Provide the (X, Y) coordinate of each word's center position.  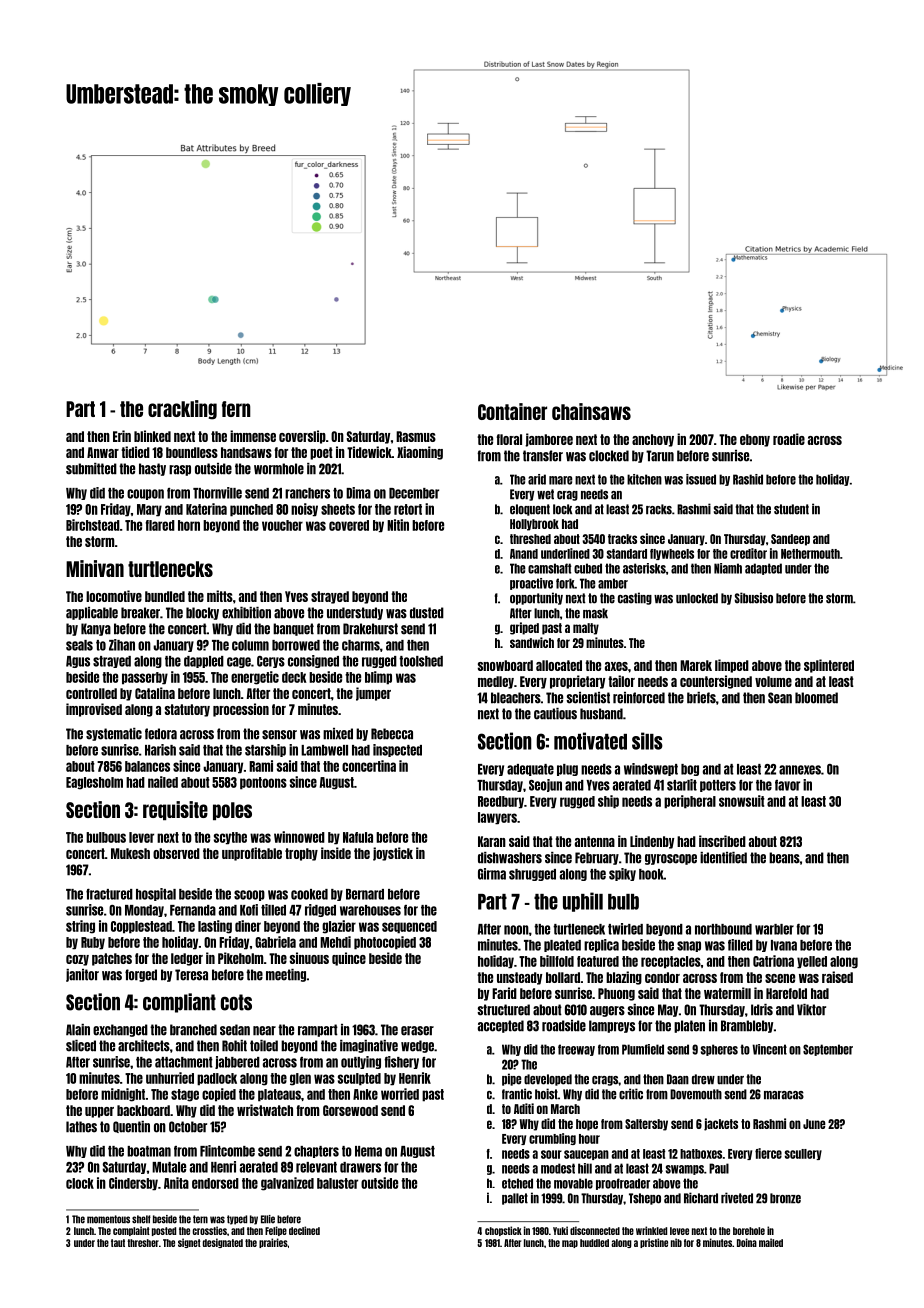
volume (773, 681)
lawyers (497, 818)
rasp (180, 470)
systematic (114, 734)
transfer (543, 456)
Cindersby (133, 1184)
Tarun (660, 456)
